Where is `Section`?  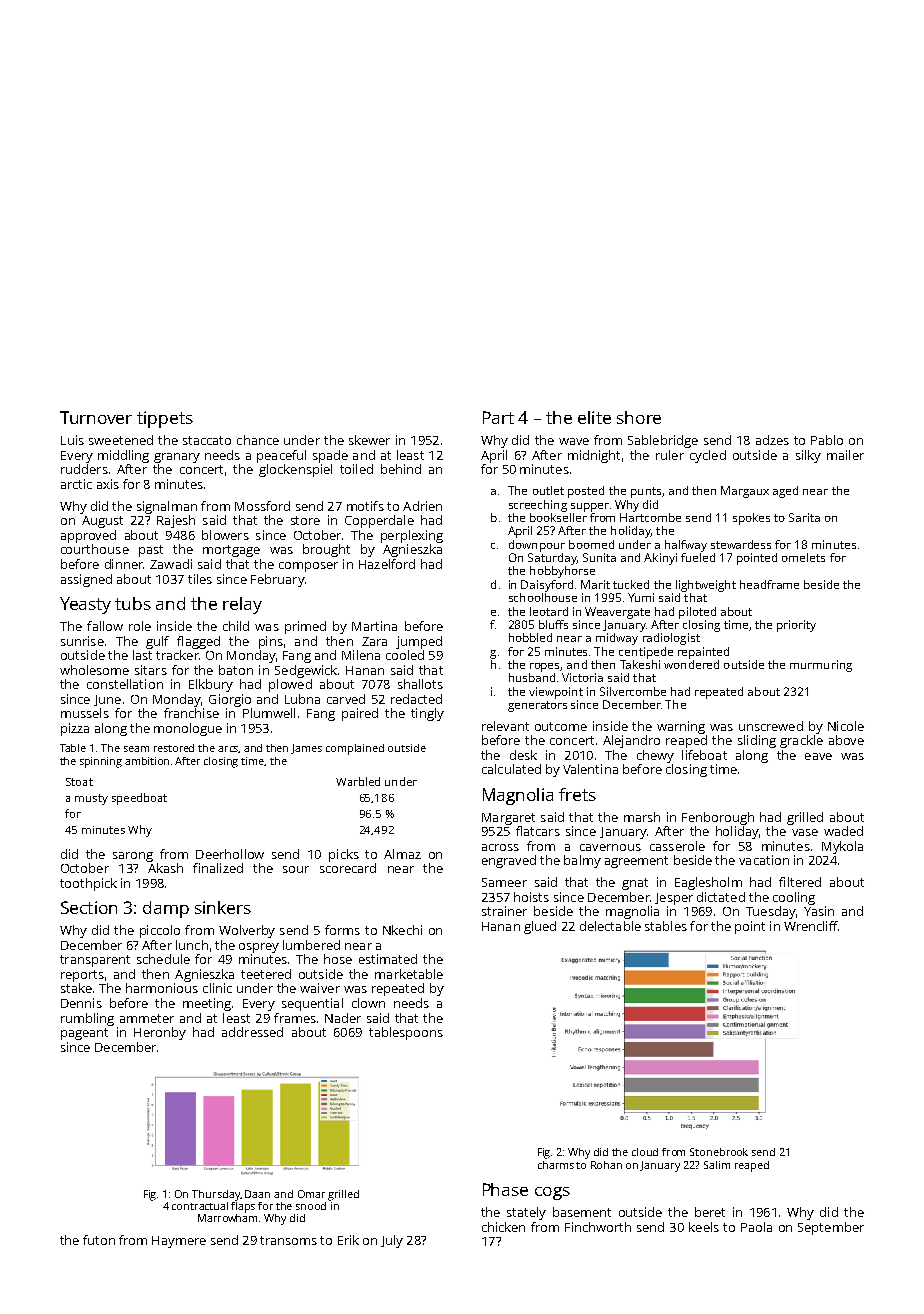
Section is located at coordinates (89, 907).
